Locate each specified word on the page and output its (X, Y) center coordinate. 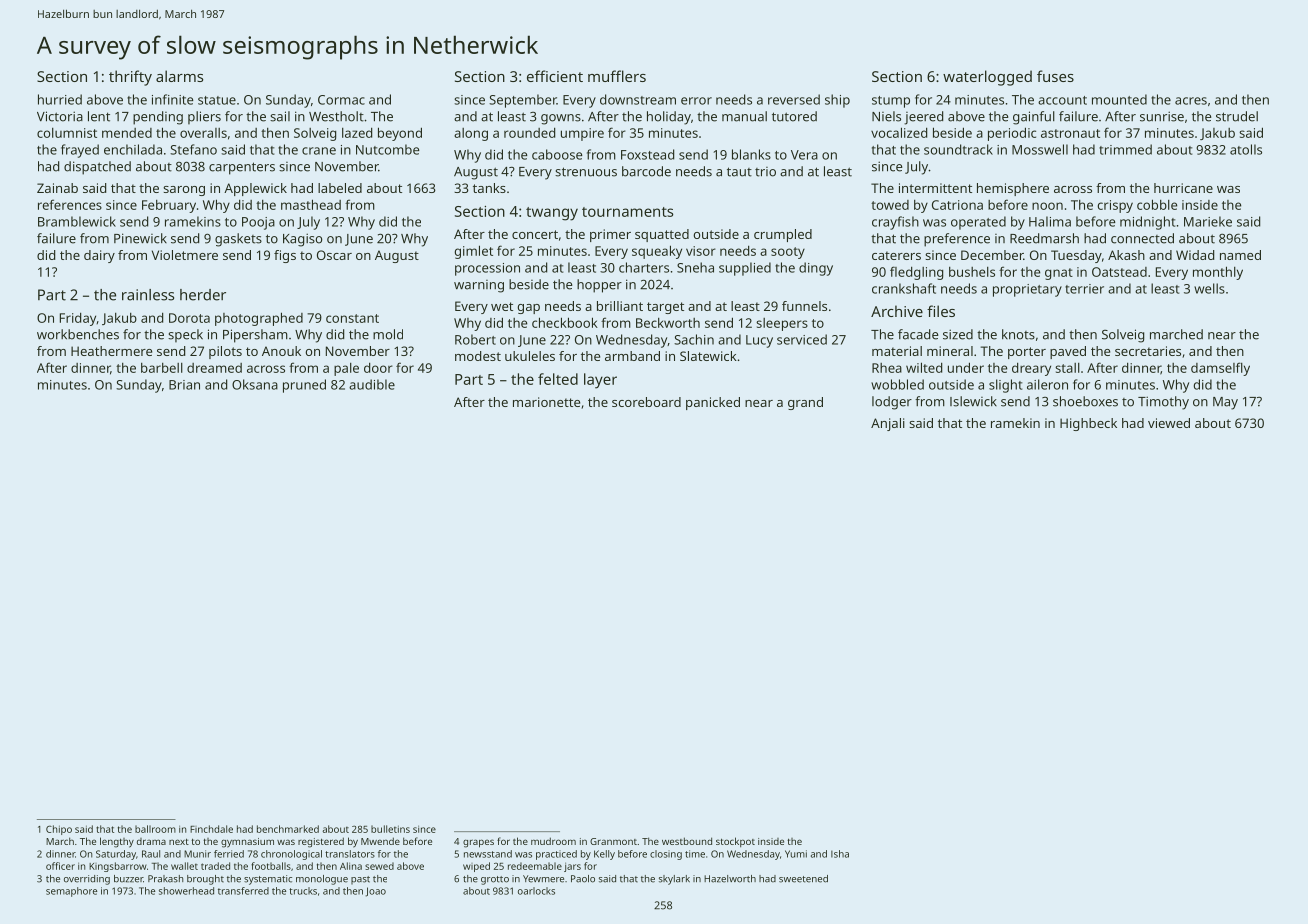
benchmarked (288, 829)
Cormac (341, 100)
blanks (751, 154)
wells (1209, 288)
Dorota (189, 318)
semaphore (71, 892)
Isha (840, 854)
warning (479, 286)
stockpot (735, 842)
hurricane (1183, 188)
